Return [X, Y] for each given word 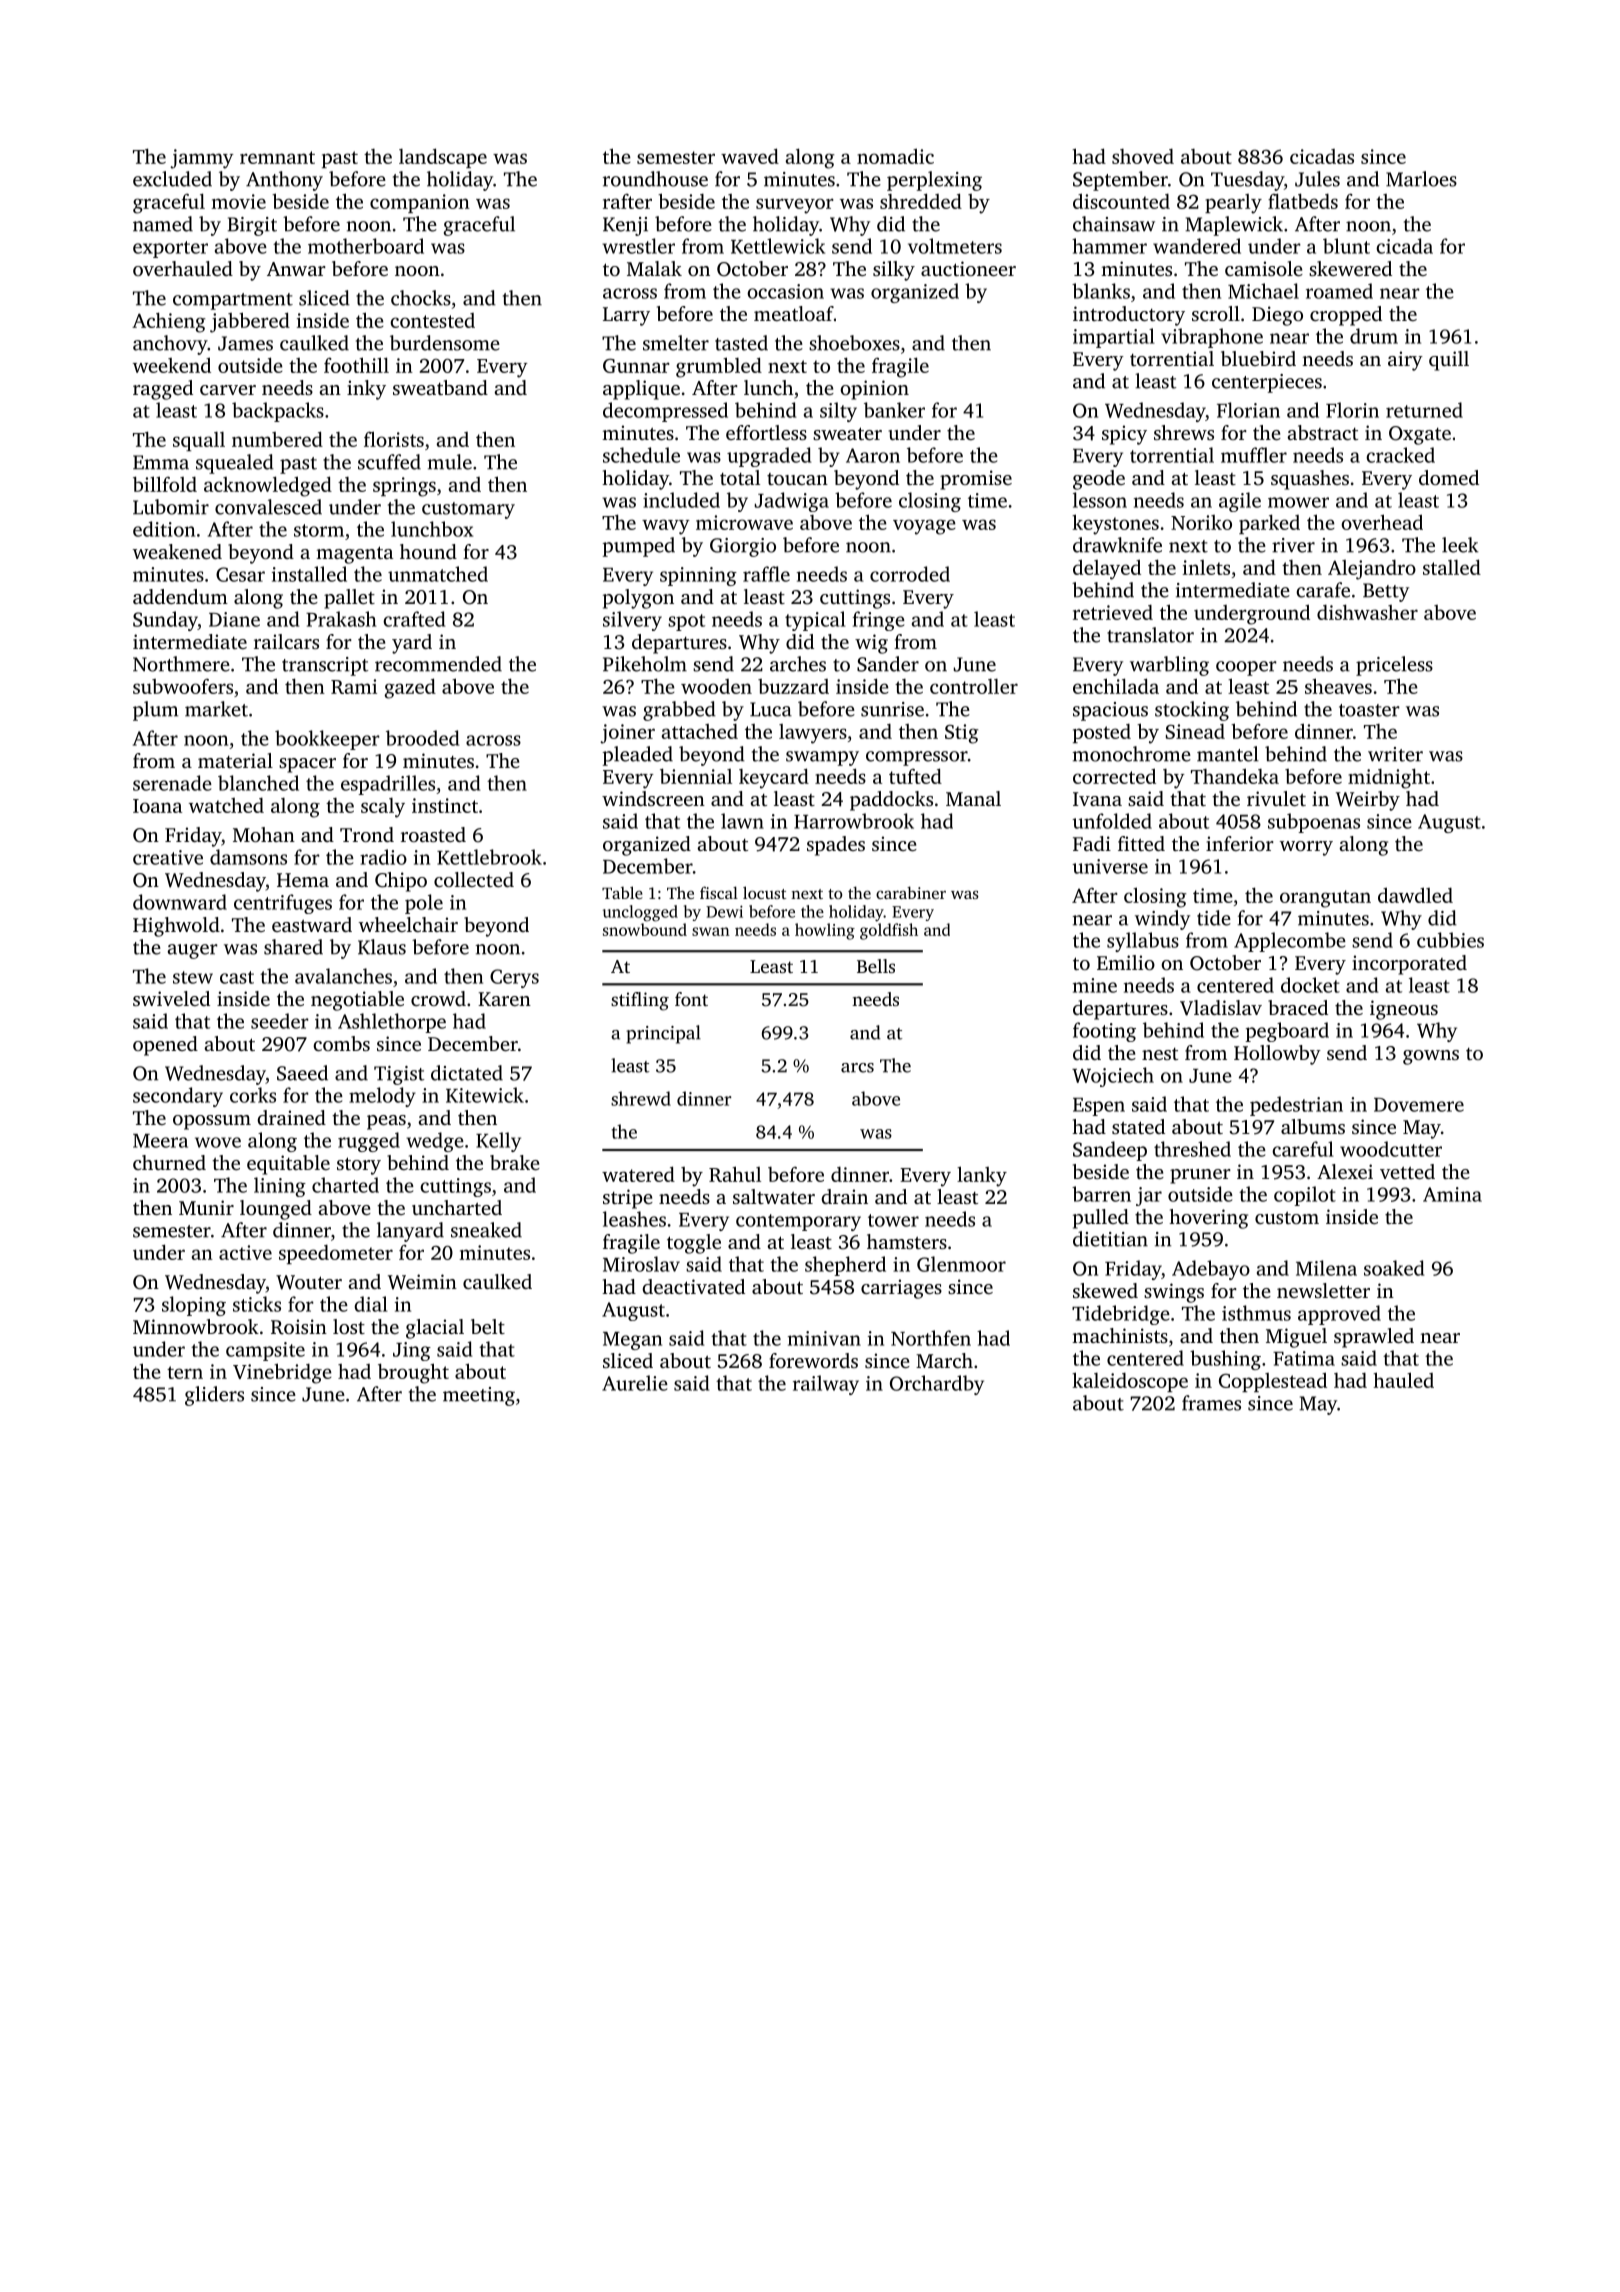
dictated [467, 1073]
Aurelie [635, 1383]
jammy [202, 159]
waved [750, 156]
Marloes [1421, 179]
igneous [1404, 1010]
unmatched [438, 574]
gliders [214, 1396]
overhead [1382, 522]
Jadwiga [792, 502]
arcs [857, 1068]
